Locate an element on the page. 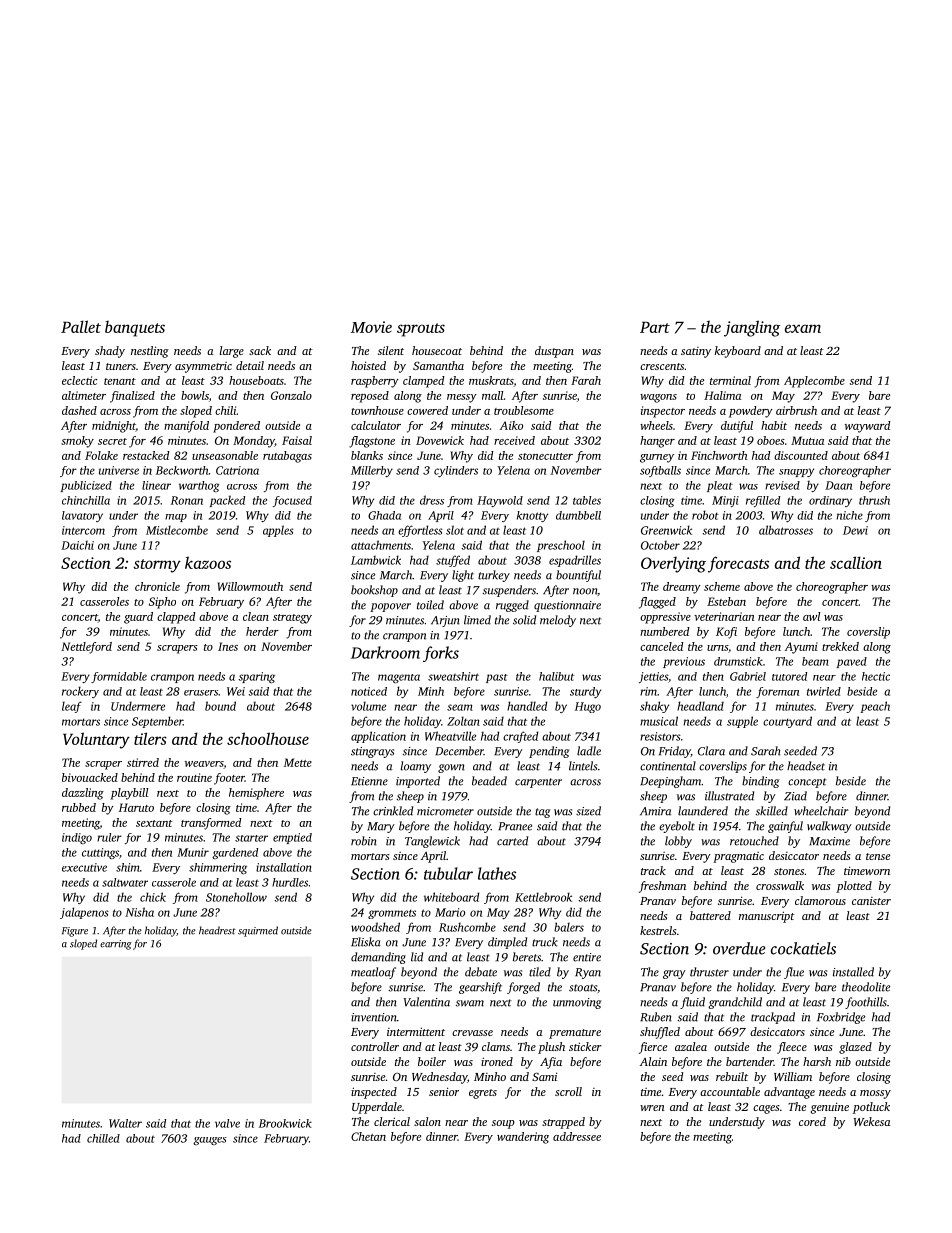  bartender is located at coordinates (750, 1061).
